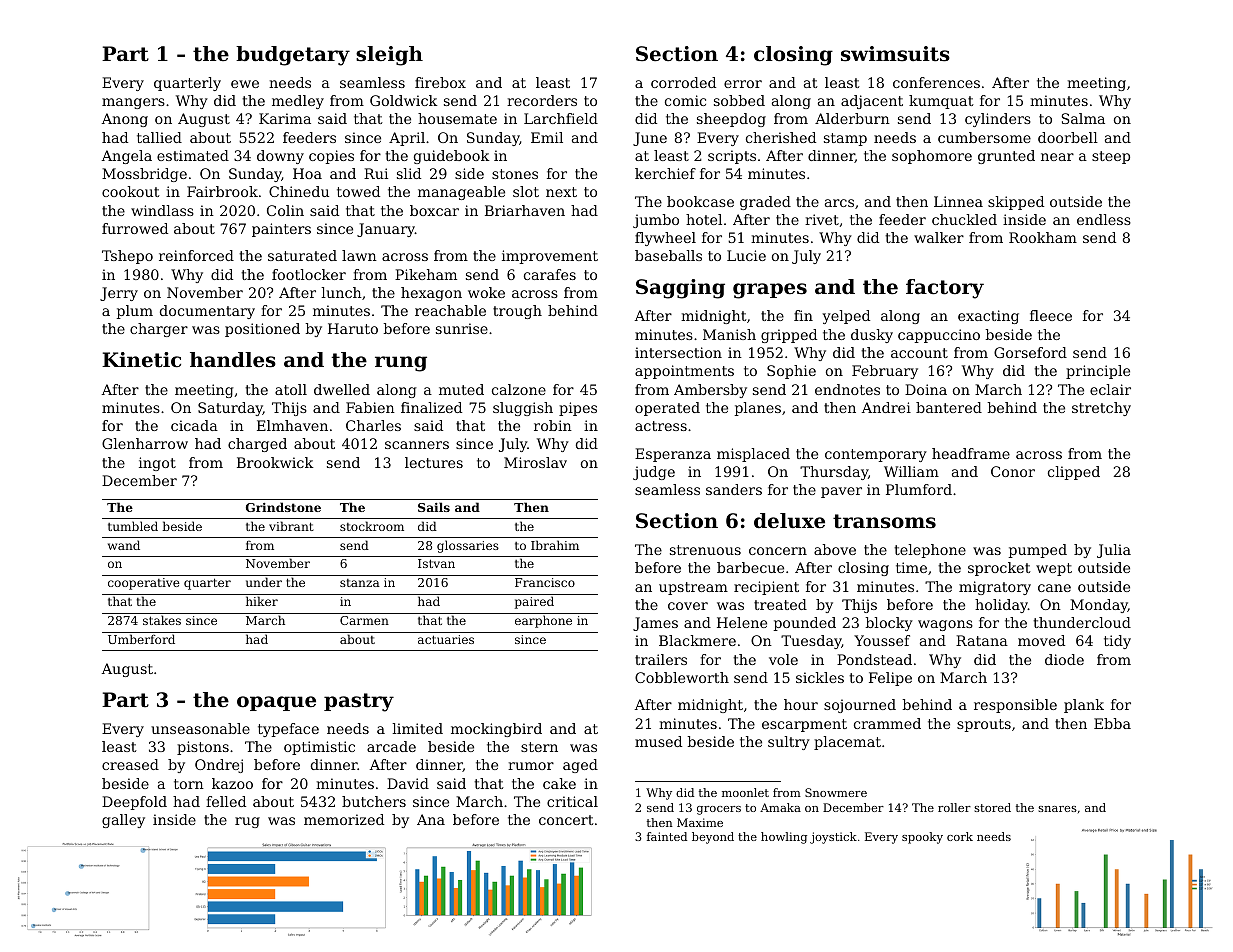 This screenshot has height=952, width=1233. Describe the element at coordinates (486, 292) in the screenshot. I see `woke` at that location.
